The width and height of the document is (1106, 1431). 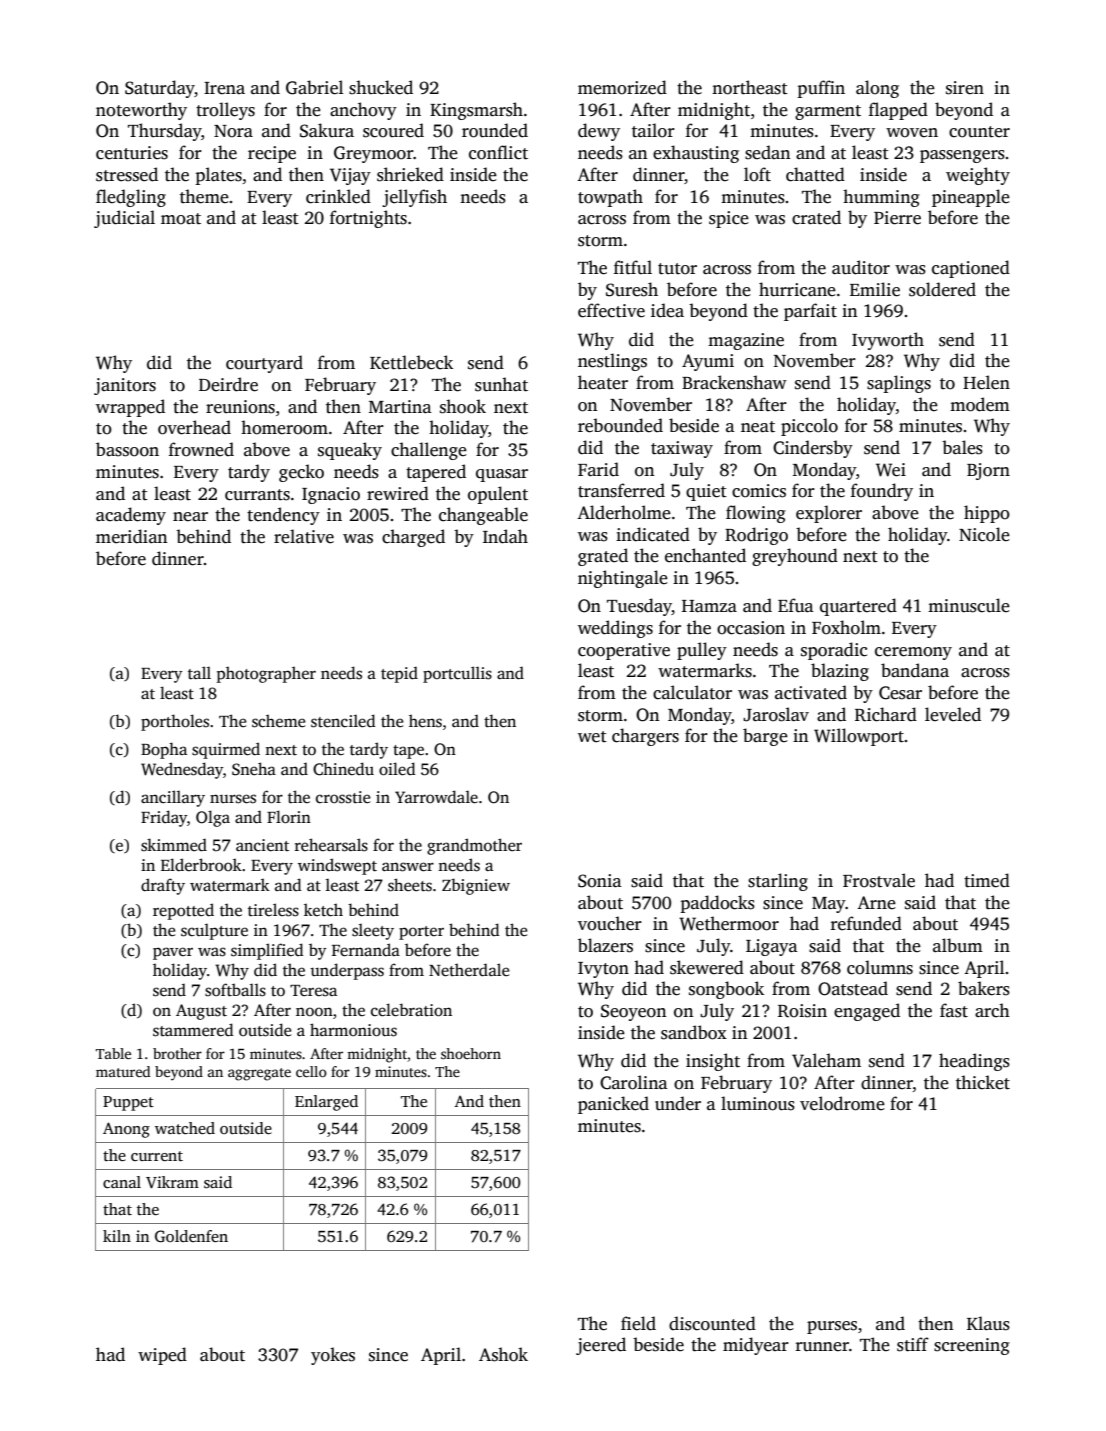 What do you see at coordinates (880, 967) in the document?
I see `columns` at bounding box center [880, 967].
